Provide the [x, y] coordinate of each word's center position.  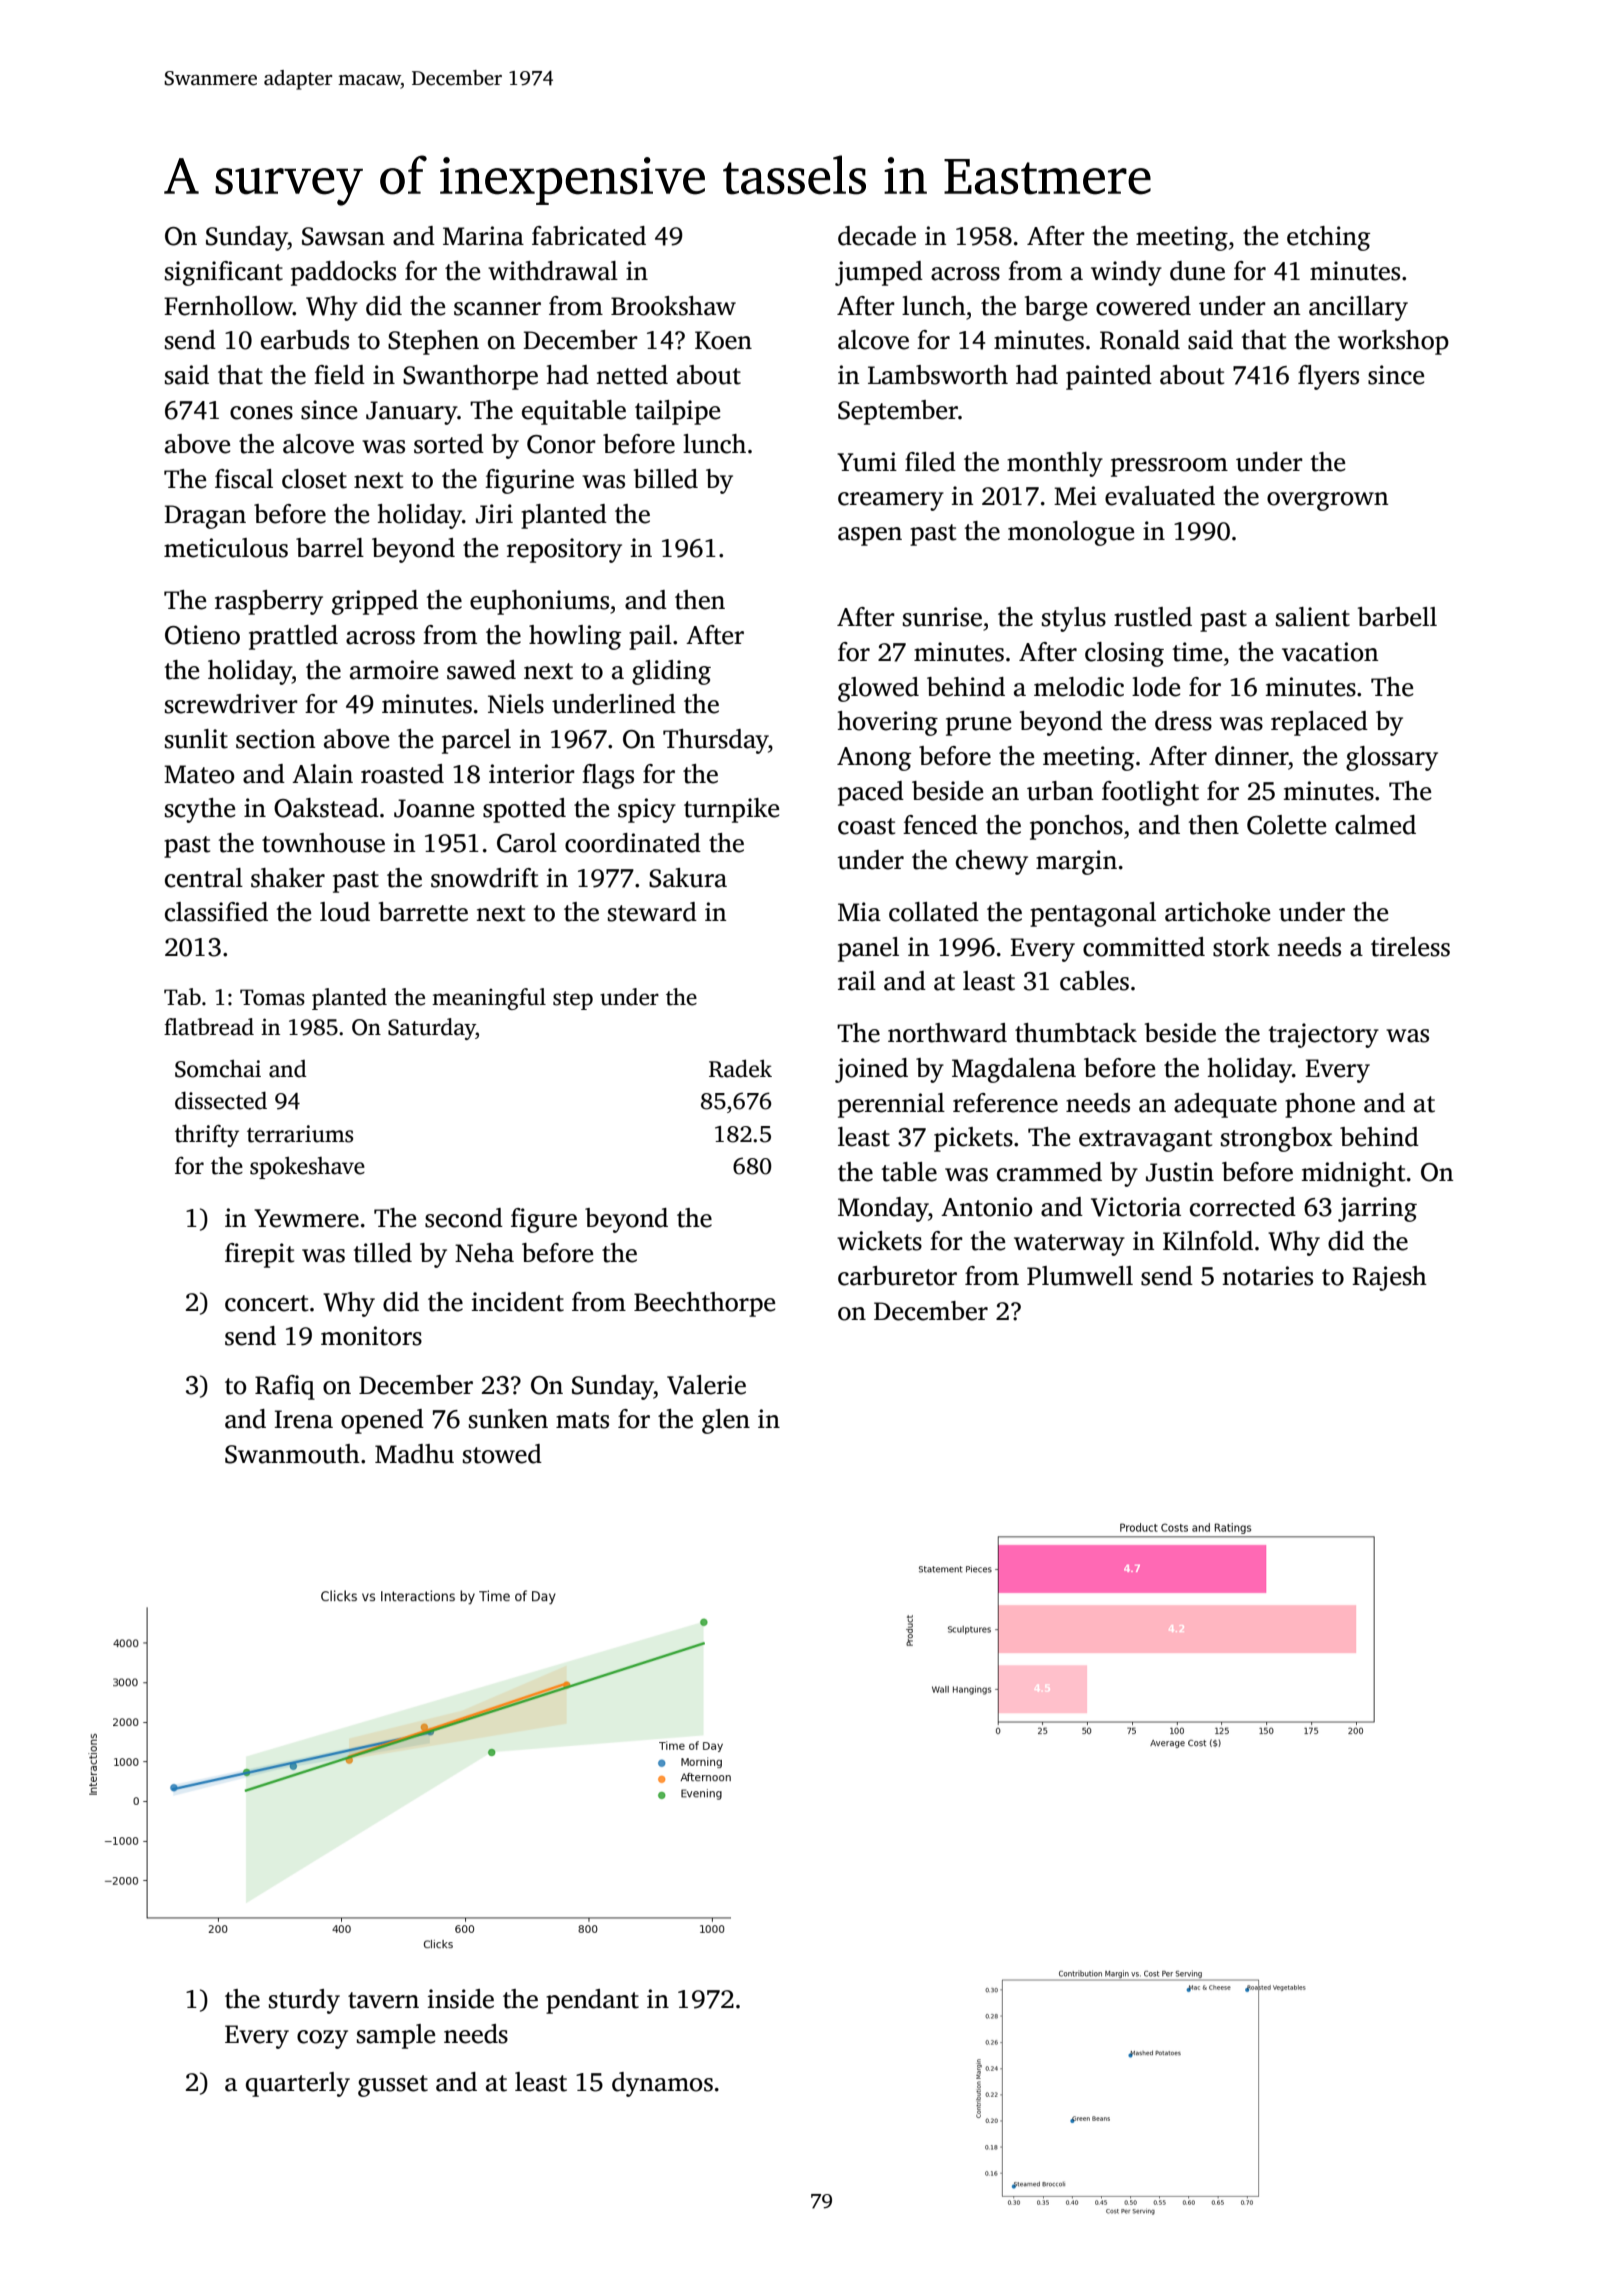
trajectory [1324, 1035]
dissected [221, 1100]
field [339, 375]
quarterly [298, 2084]
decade [877, 236]
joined [871, 1070]
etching [1328, 238]
